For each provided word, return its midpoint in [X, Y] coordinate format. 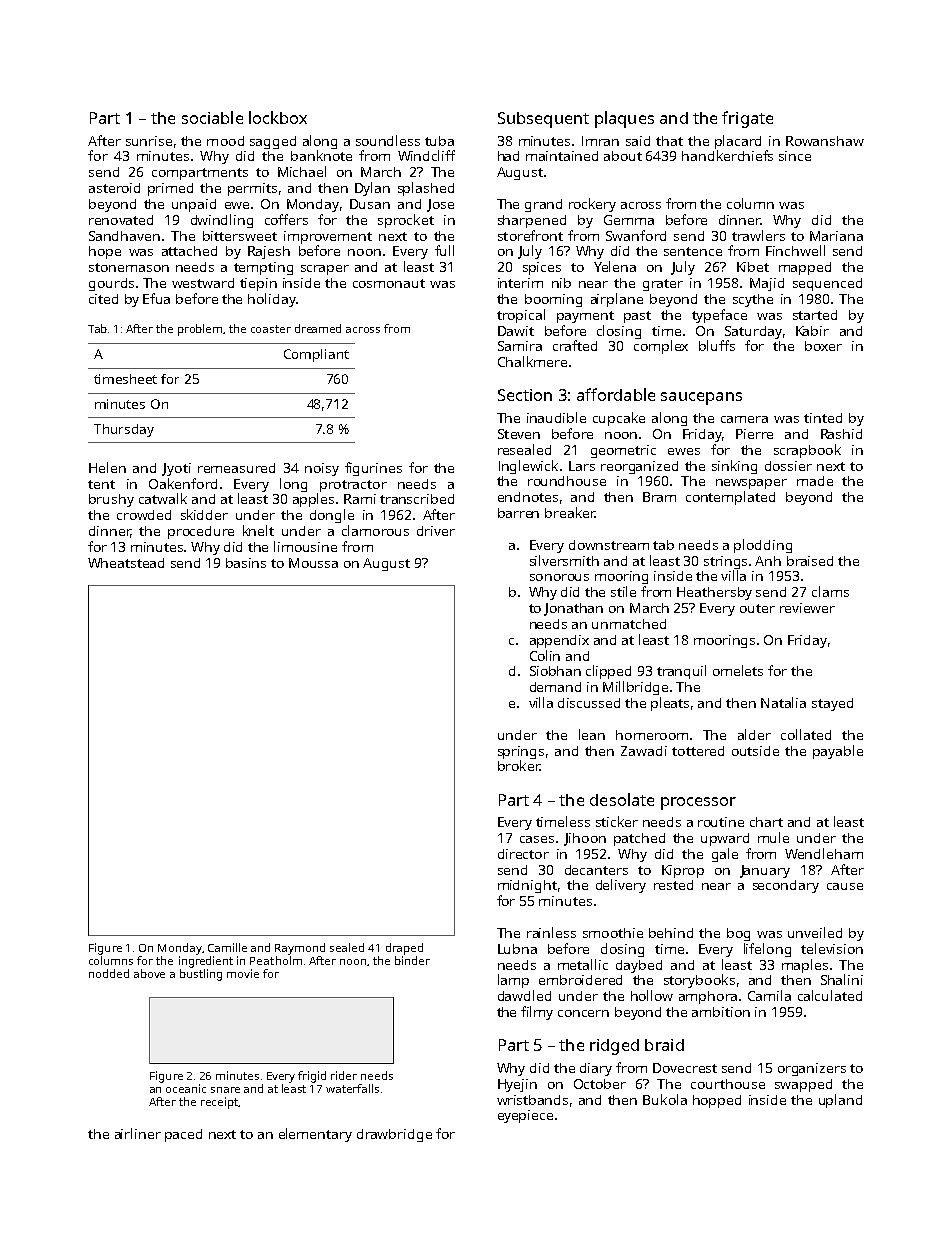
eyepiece [525, 1116]
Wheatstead [126, 563]
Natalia [783, 702]
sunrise [149, 141]
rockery [592, 205]
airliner [138, 1133]
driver [436, 531]
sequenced [827, 284]
